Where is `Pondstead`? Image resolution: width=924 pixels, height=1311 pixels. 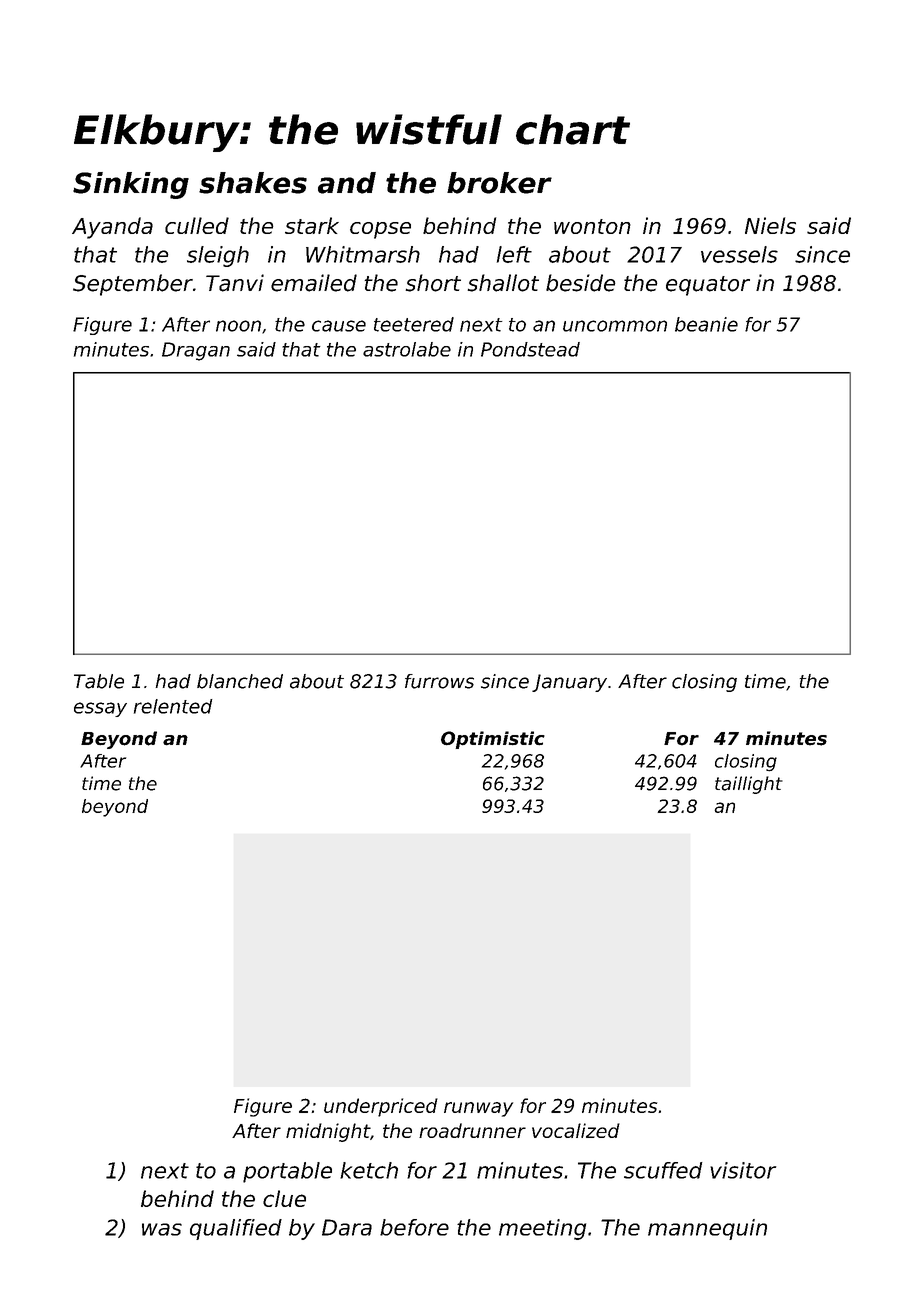
Pondstead is located at coordinates (530, 349).
